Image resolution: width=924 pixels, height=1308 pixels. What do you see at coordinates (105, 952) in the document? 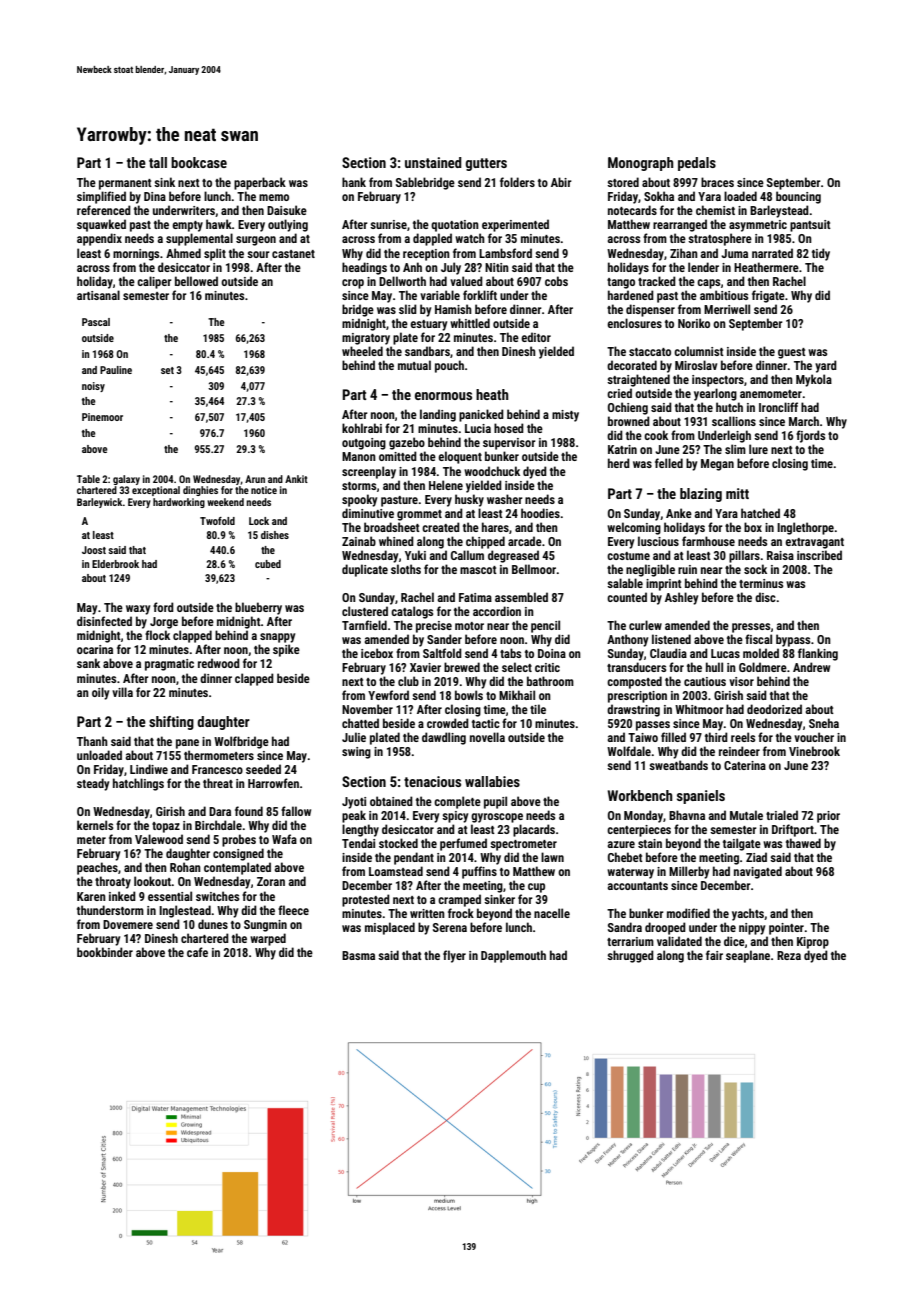
I see `bookbinder` at bounding box center [105, 952].
